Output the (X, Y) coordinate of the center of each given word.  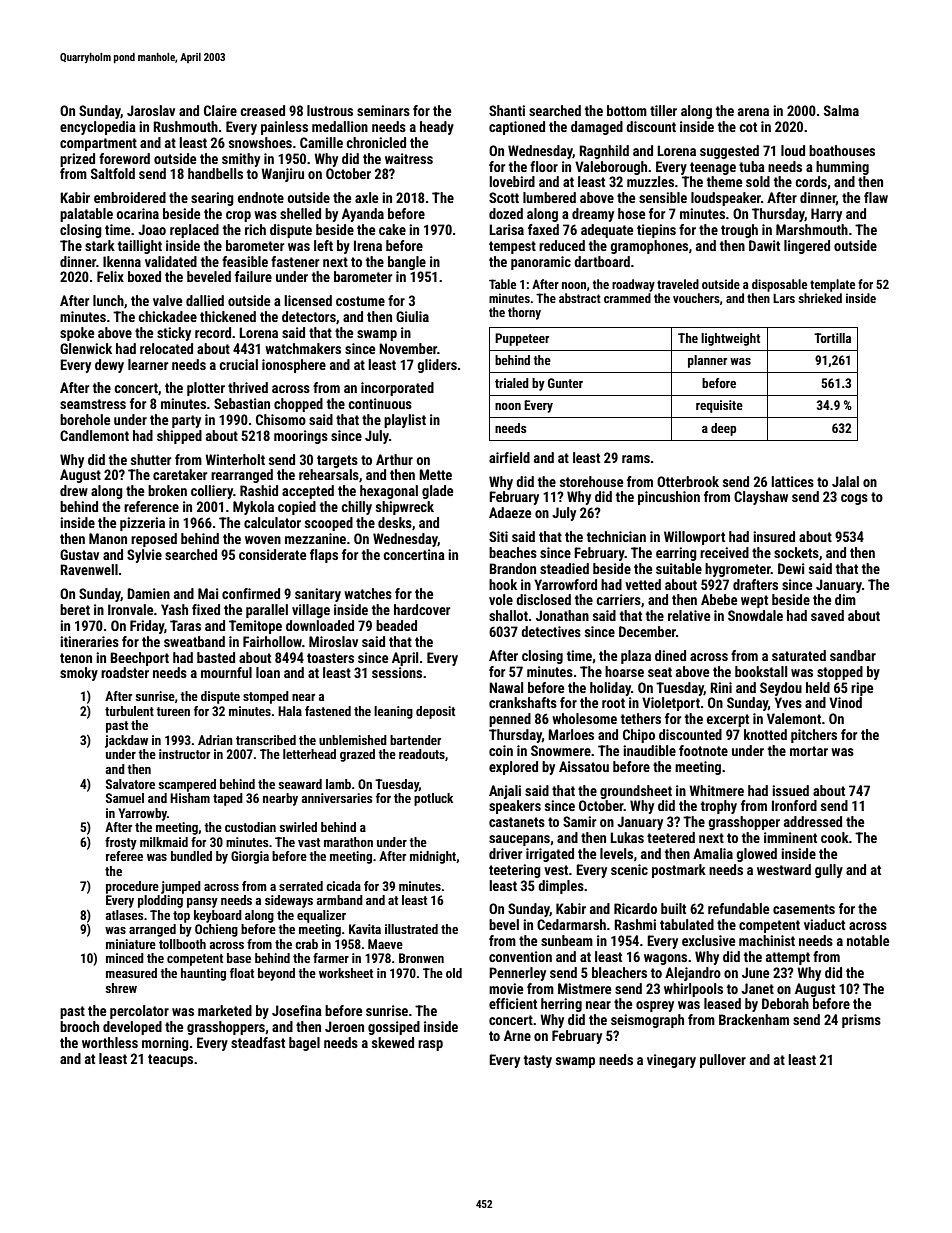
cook (835, 837)
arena (753, 112)
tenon (76, 658)
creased (262, 110)
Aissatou (584, 766)
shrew (121, 988)
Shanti (507, 110)
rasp (430, 1045)
